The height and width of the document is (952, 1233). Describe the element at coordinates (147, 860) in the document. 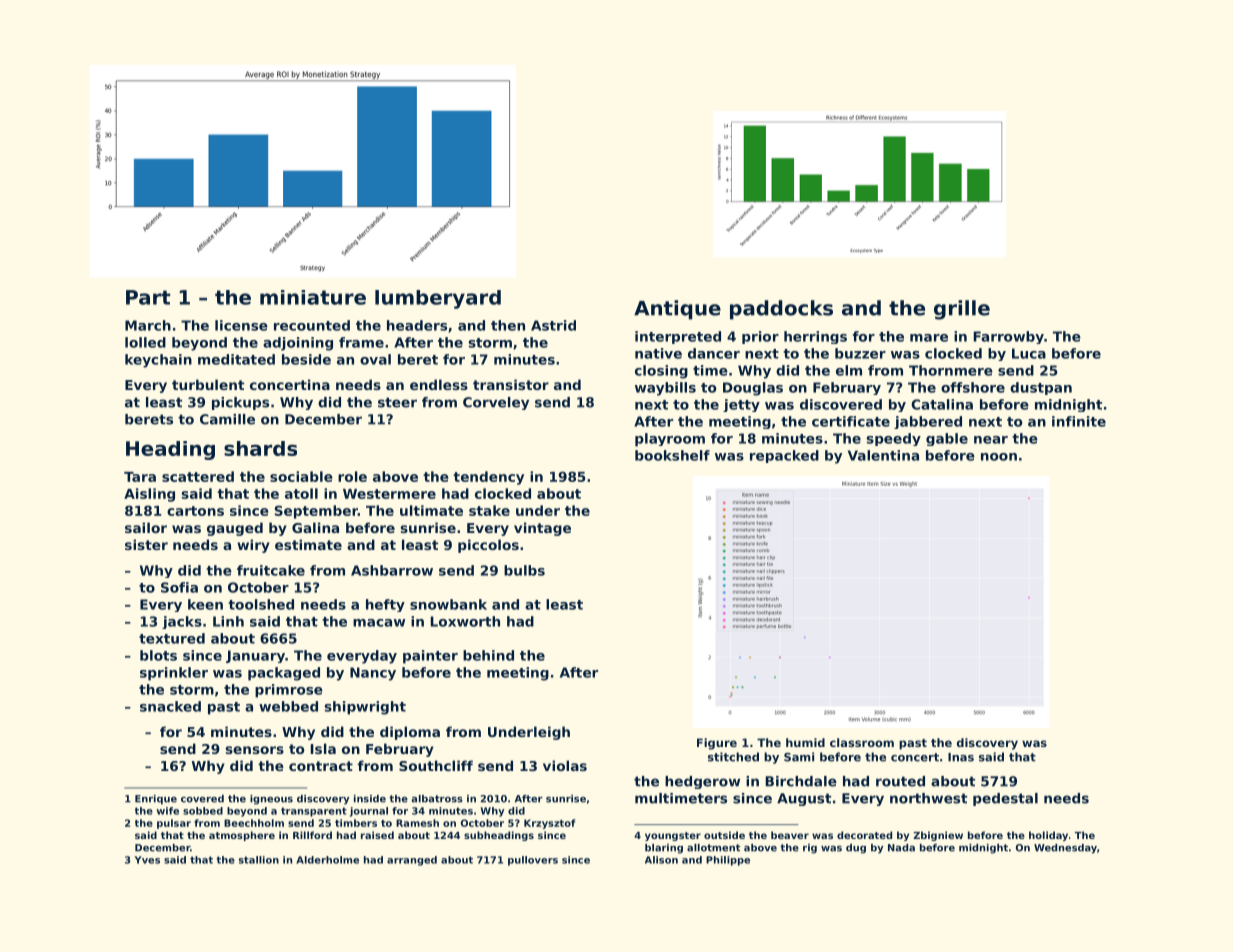

I see `Yves` at that location.
